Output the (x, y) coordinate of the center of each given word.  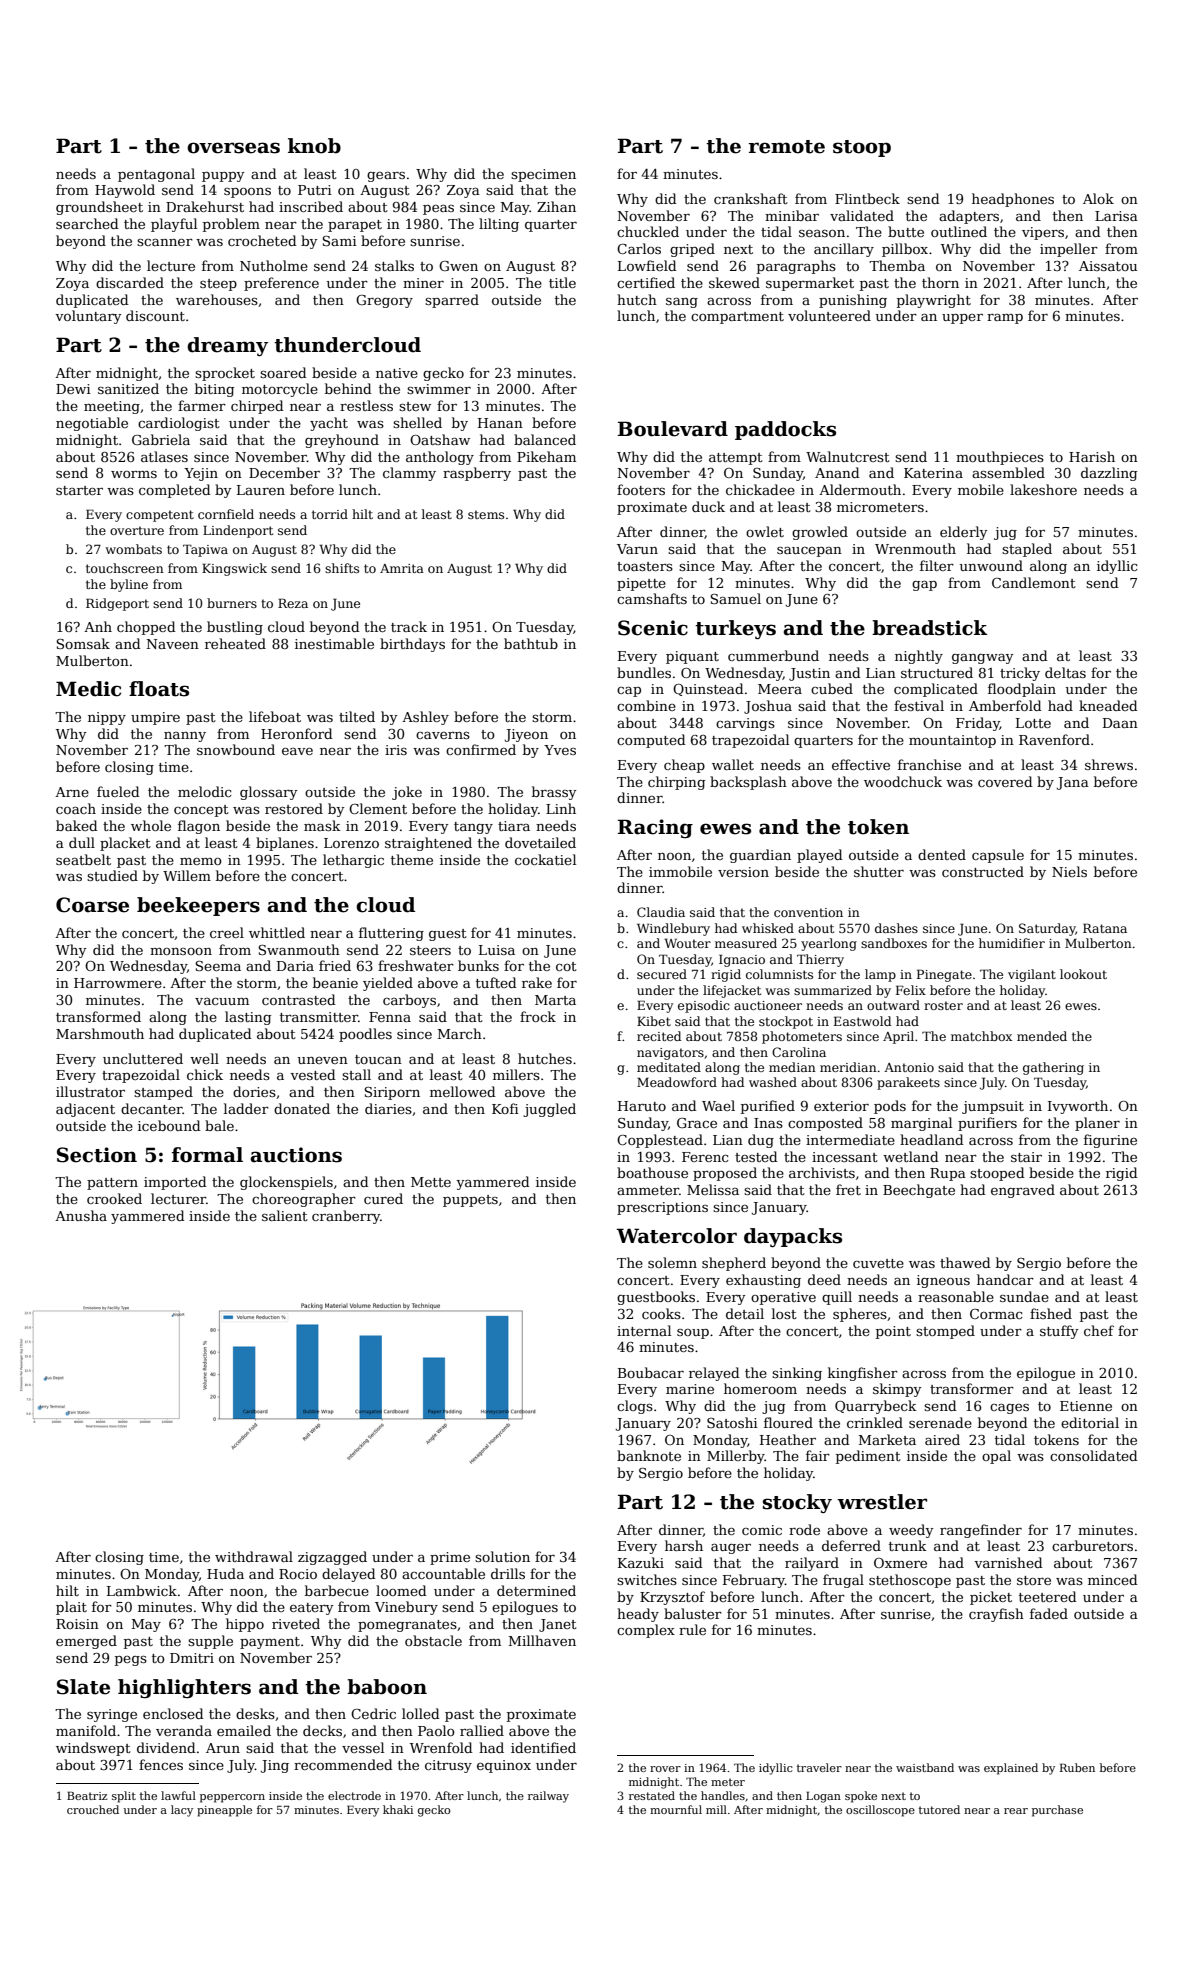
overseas (233, 148)
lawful (178, 1795)
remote (787, 147)
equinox (504, 1766)
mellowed (463, 1091)
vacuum (222, 1001)
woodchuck (903, 781)
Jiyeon (526, 735)
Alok (1098, 198)
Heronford (297, 733)
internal (644, 1330)
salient (285, 1215)
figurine (1110, 1141)
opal (996, 1457)
